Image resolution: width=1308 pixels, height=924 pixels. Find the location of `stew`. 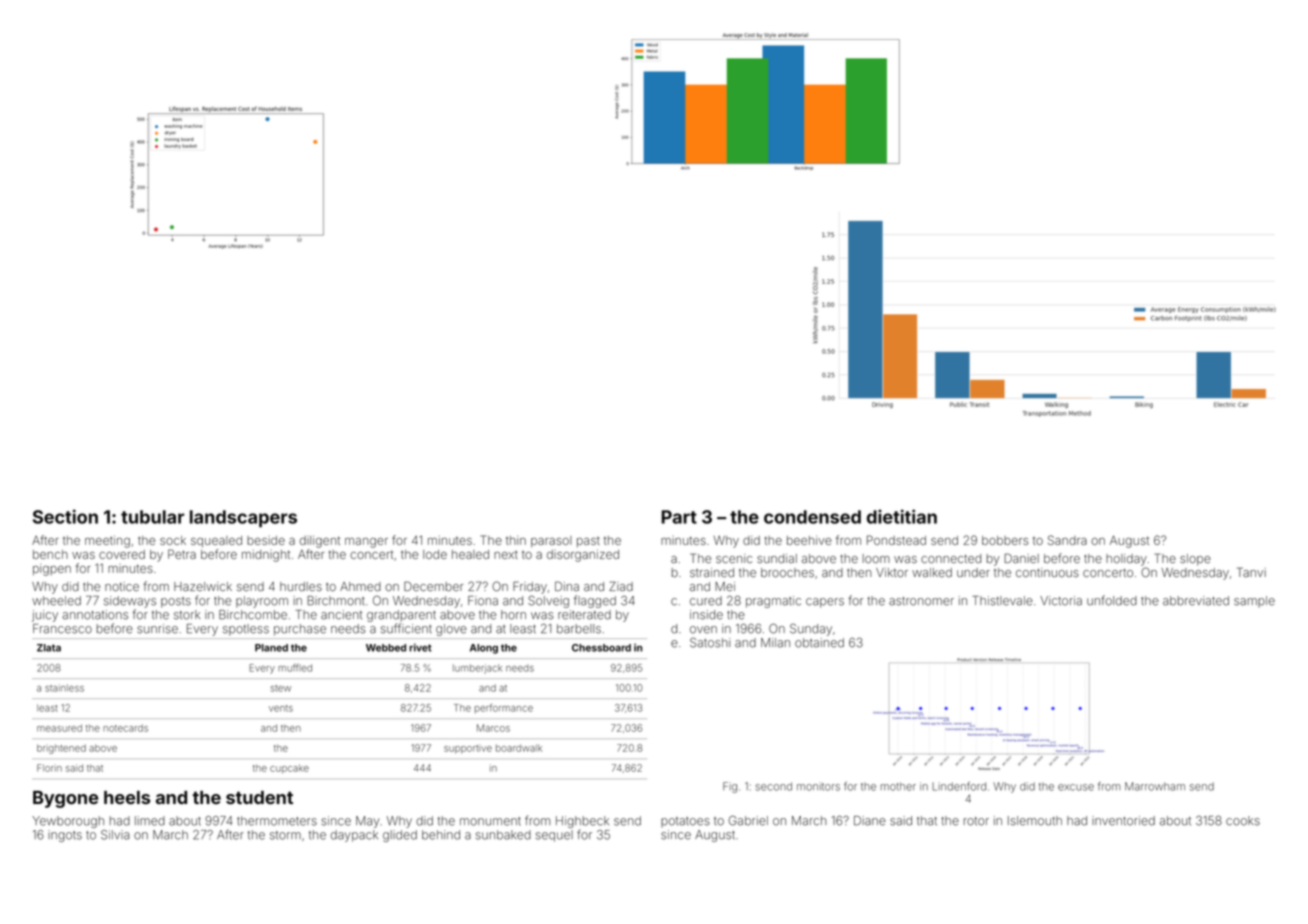

stew is located at coordinates (281, 688).
